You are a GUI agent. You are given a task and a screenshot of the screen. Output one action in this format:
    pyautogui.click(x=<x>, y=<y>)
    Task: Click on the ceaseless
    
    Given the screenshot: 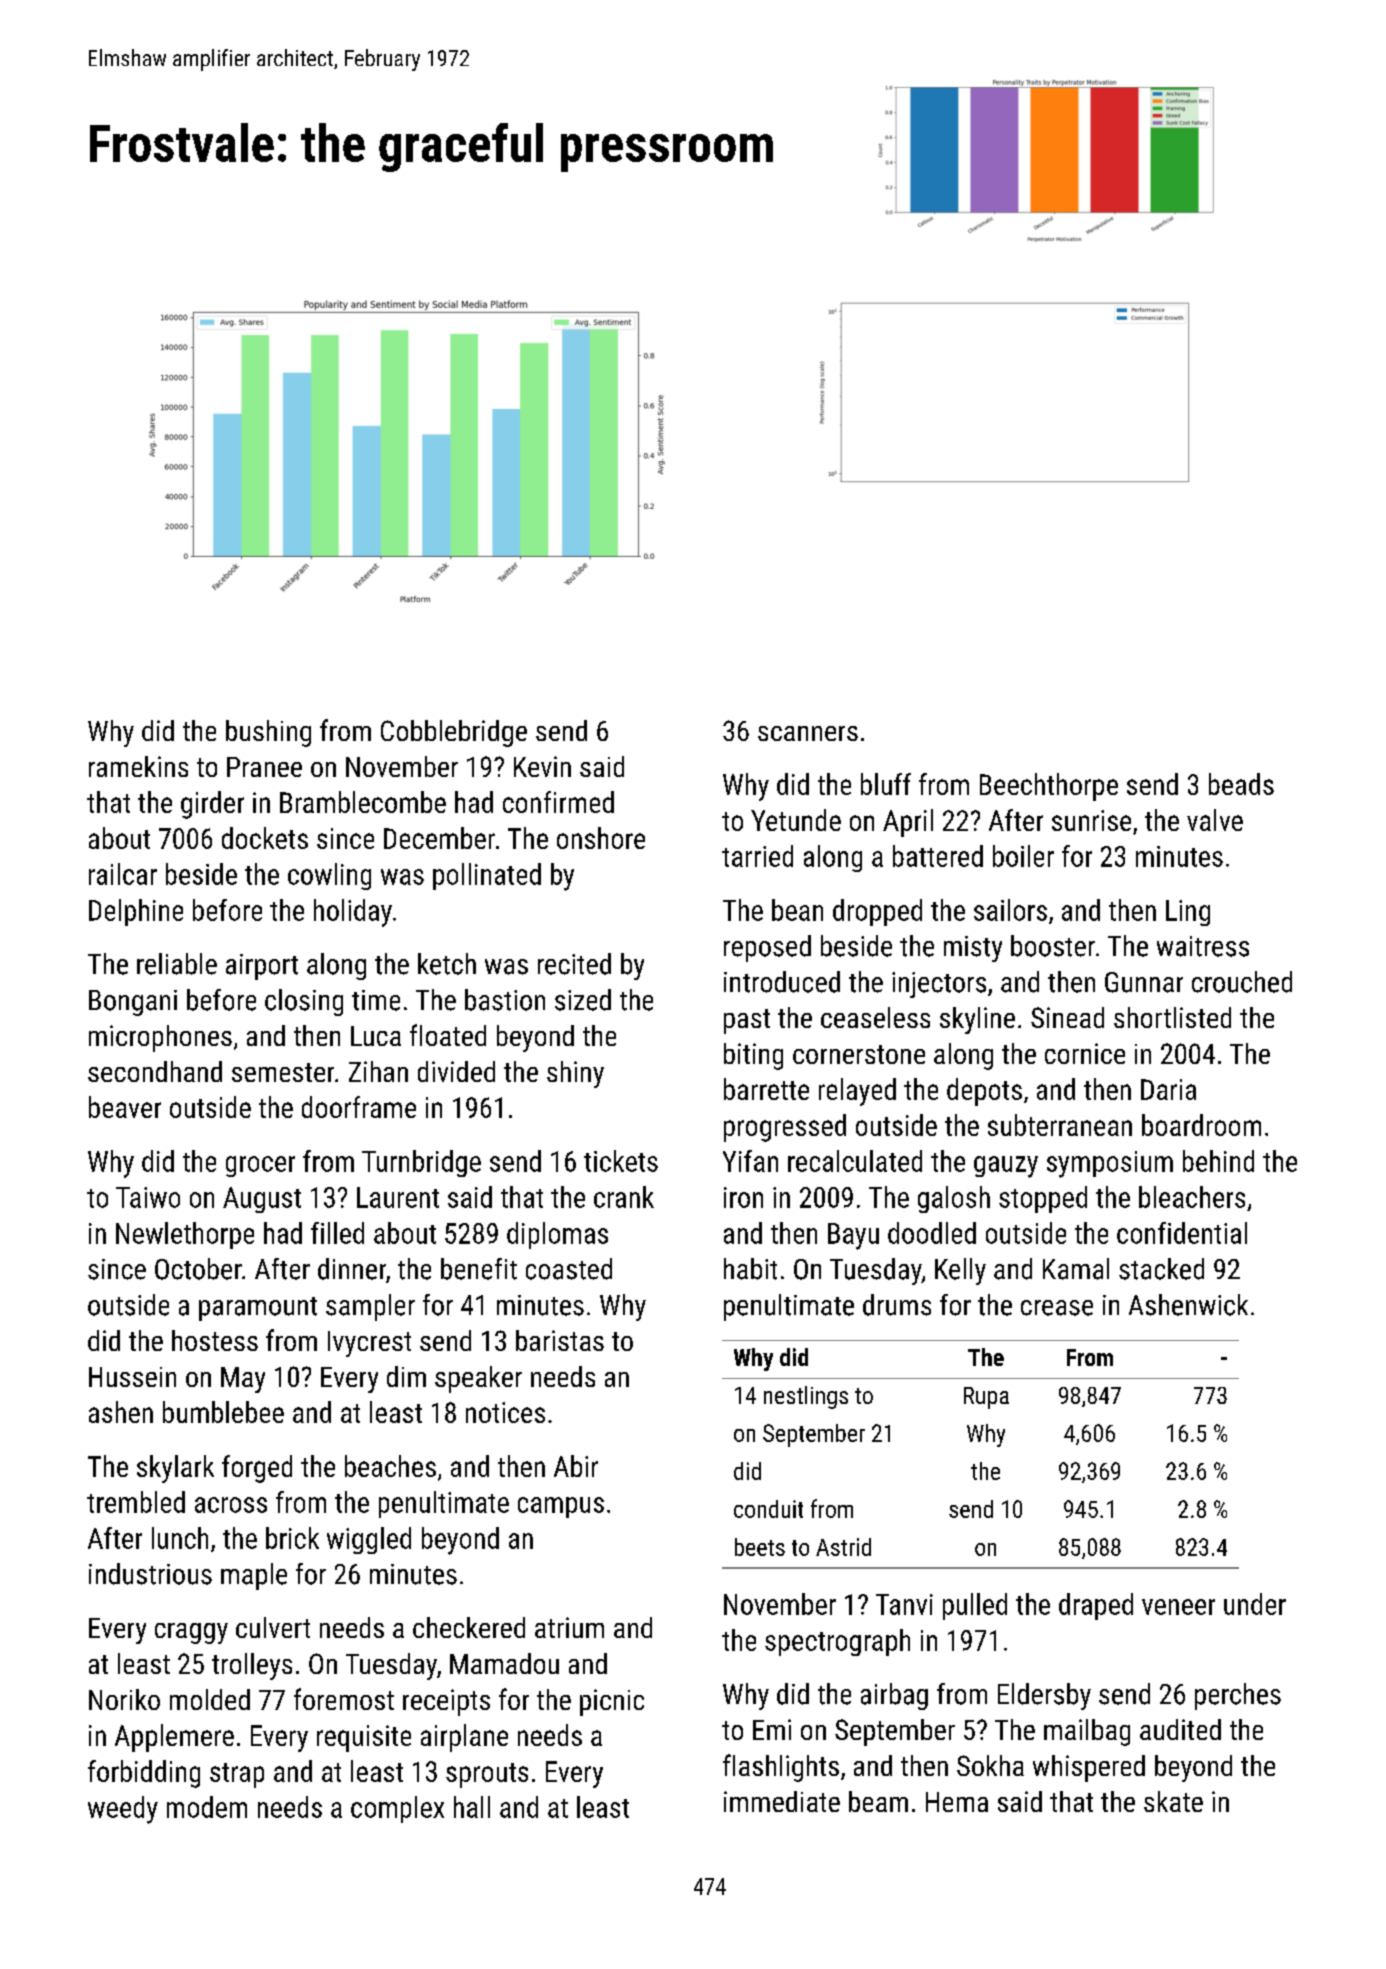 What is the action you would take?
    pyautogui.click(x=875, y=1017)
